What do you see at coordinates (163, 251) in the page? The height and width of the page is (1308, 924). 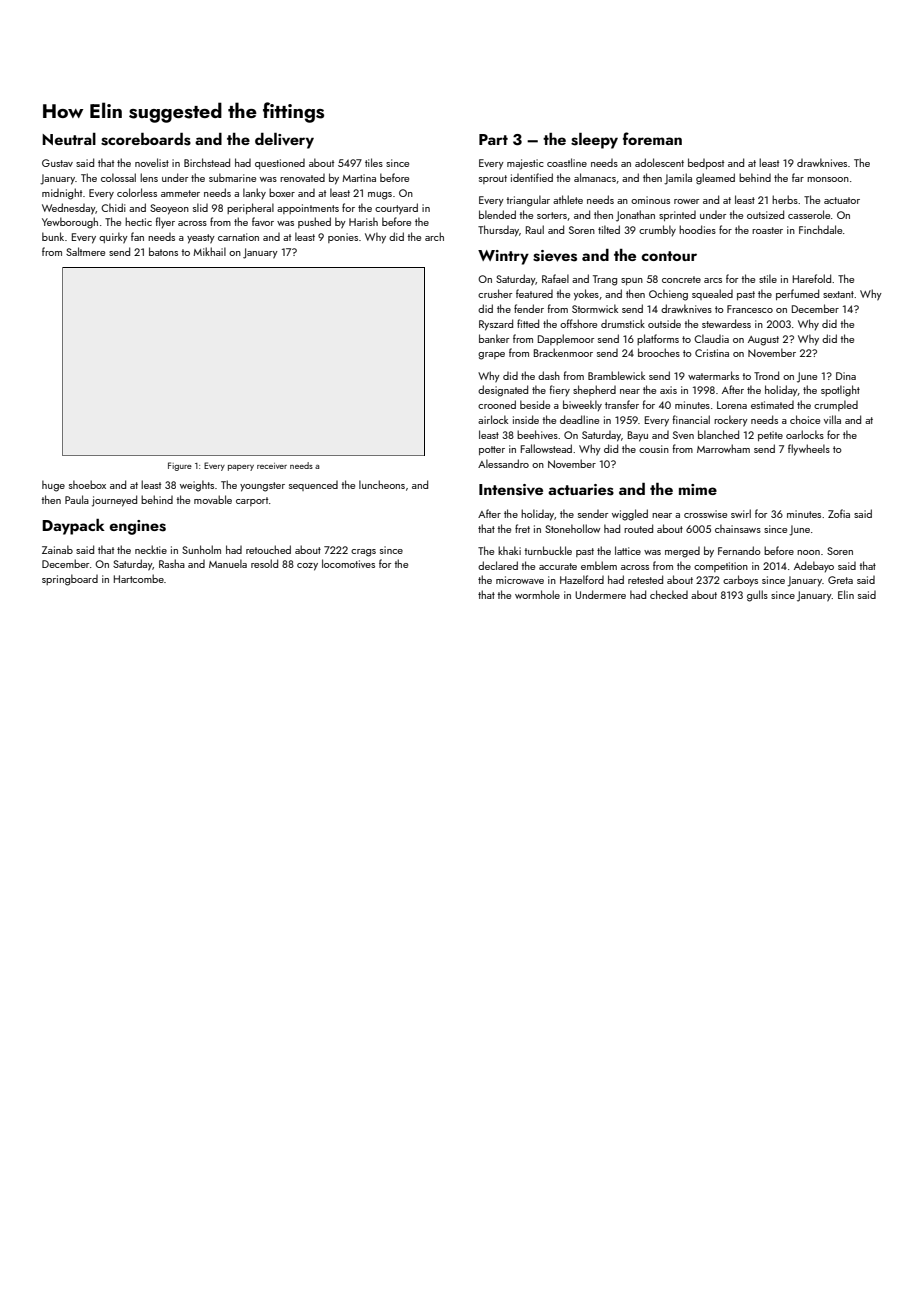 I see `batons` at bounding box center [163, 251].
